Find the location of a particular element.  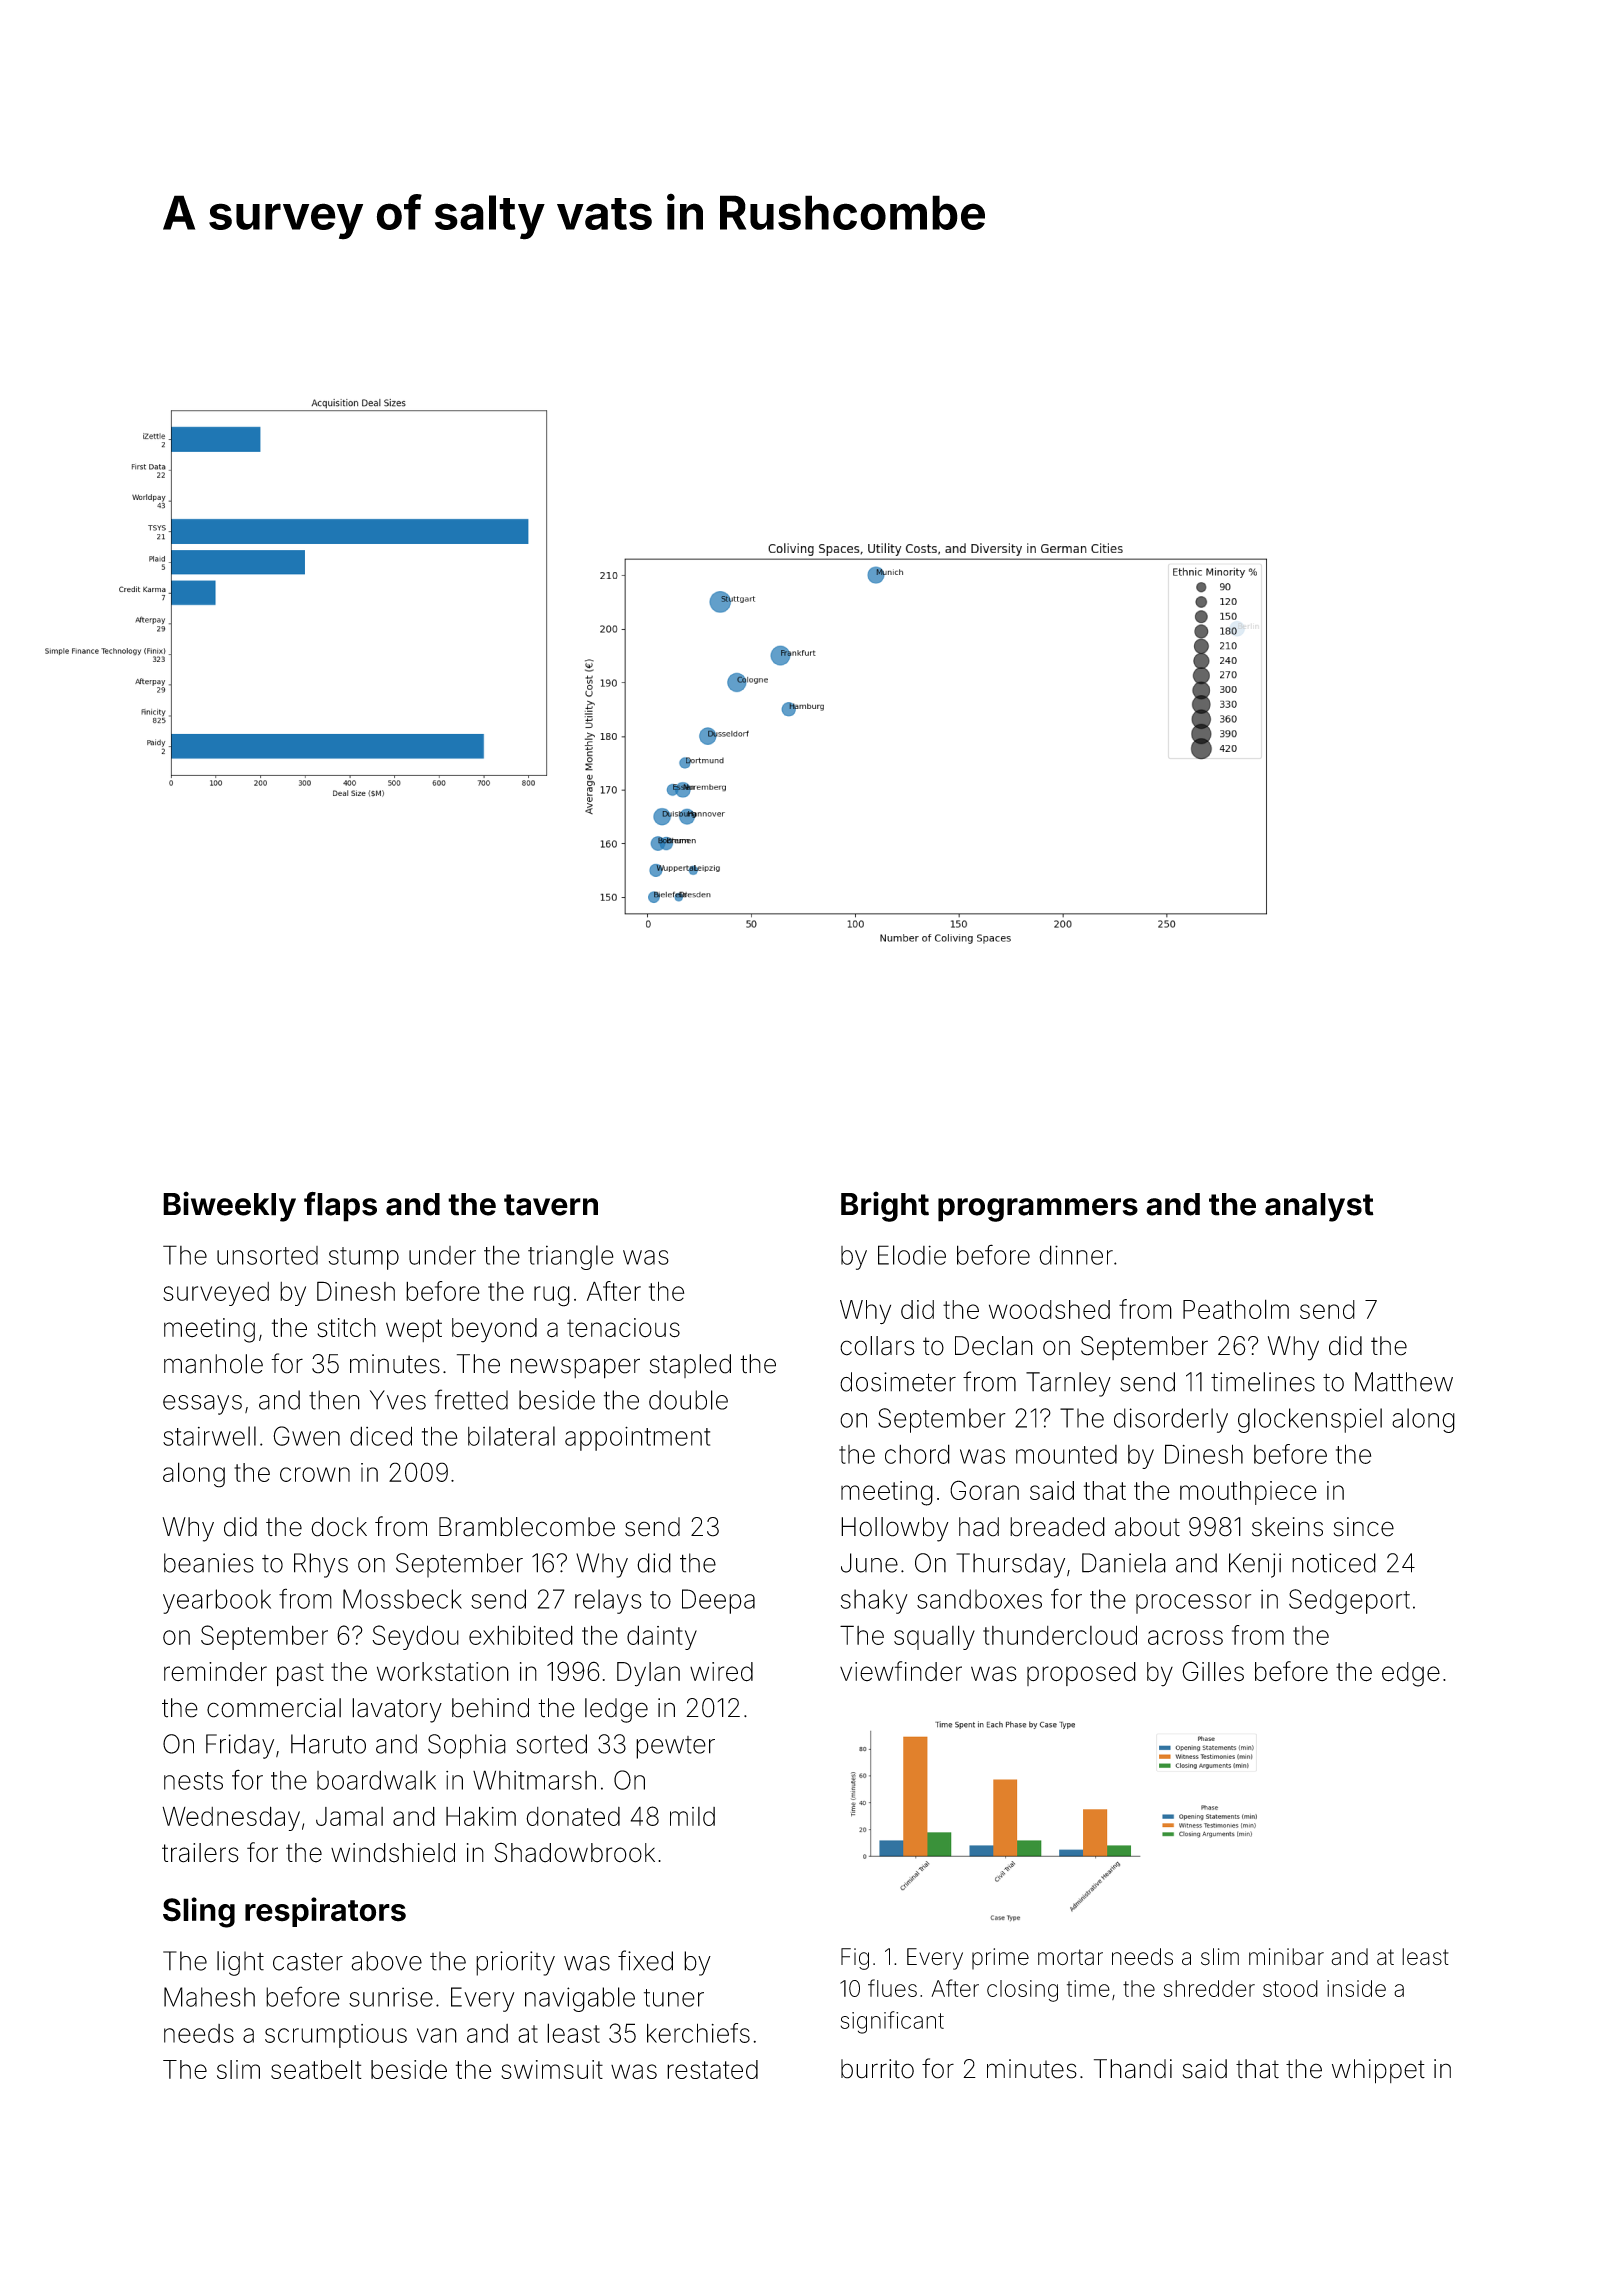

significant is located at coordinates (892, 2022).
